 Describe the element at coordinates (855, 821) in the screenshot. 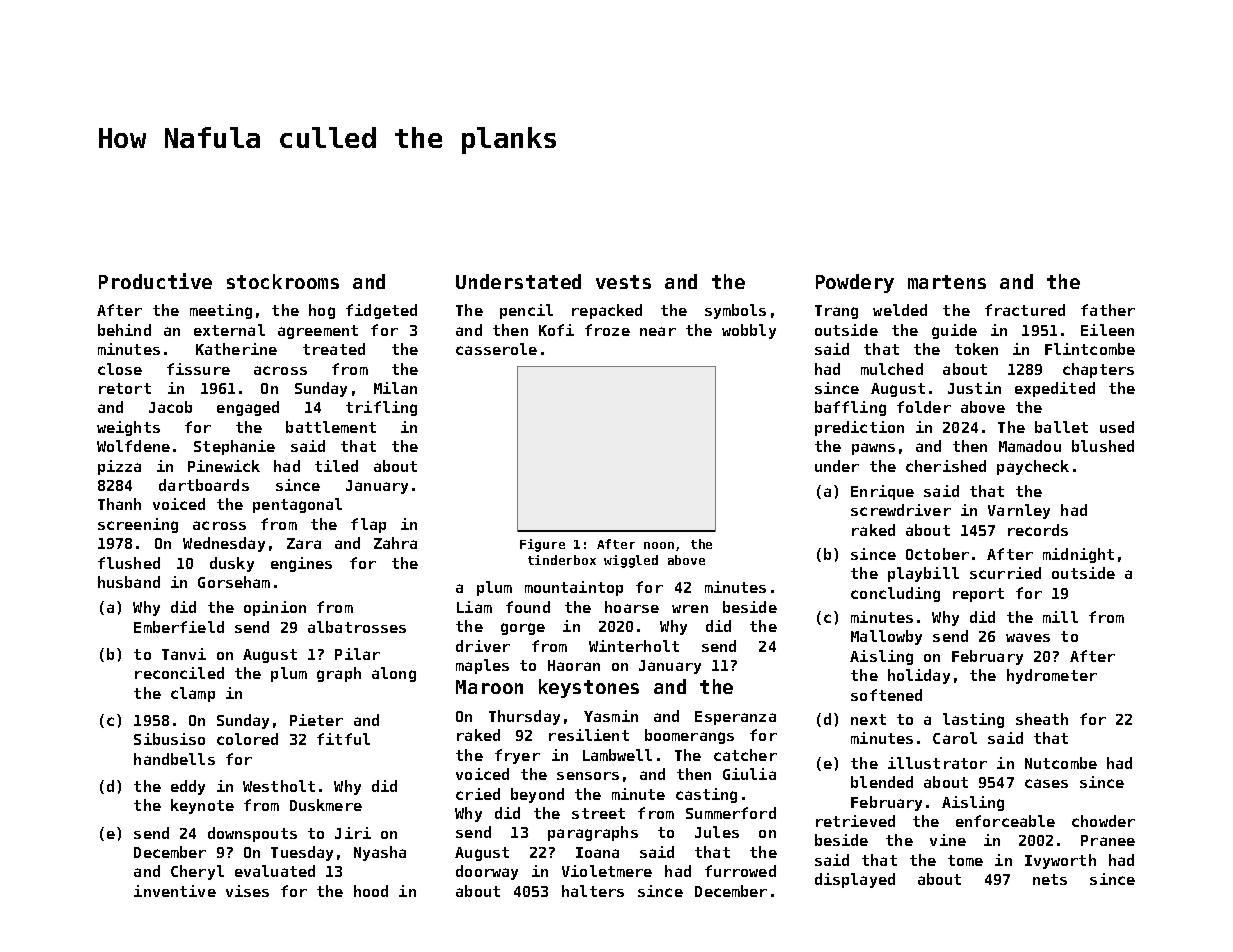

I see `retrieved` at that location.
